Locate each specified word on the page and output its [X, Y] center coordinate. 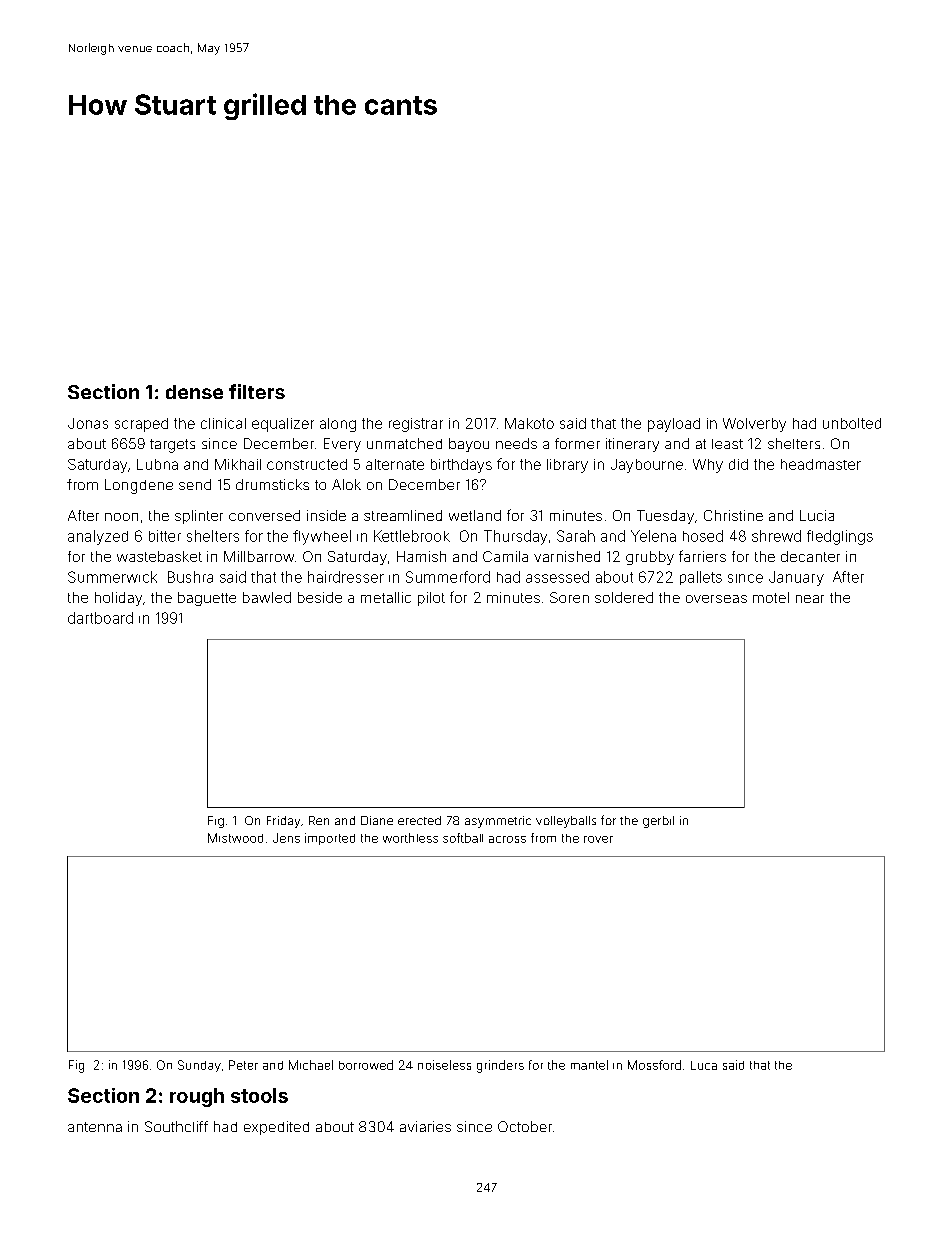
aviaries [425, 1126]
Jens [286, 838]
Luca [704, 1065]
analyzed [98, 537]
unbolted [852, 423]
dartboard [100, 618]
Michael [311, 1065]
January [796, 578]
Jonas [88, 423]
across [507, 839]
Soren [569, 597]
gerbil [658, 822]
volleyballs [566, 822]
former [577, 443]
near [810, 599]
